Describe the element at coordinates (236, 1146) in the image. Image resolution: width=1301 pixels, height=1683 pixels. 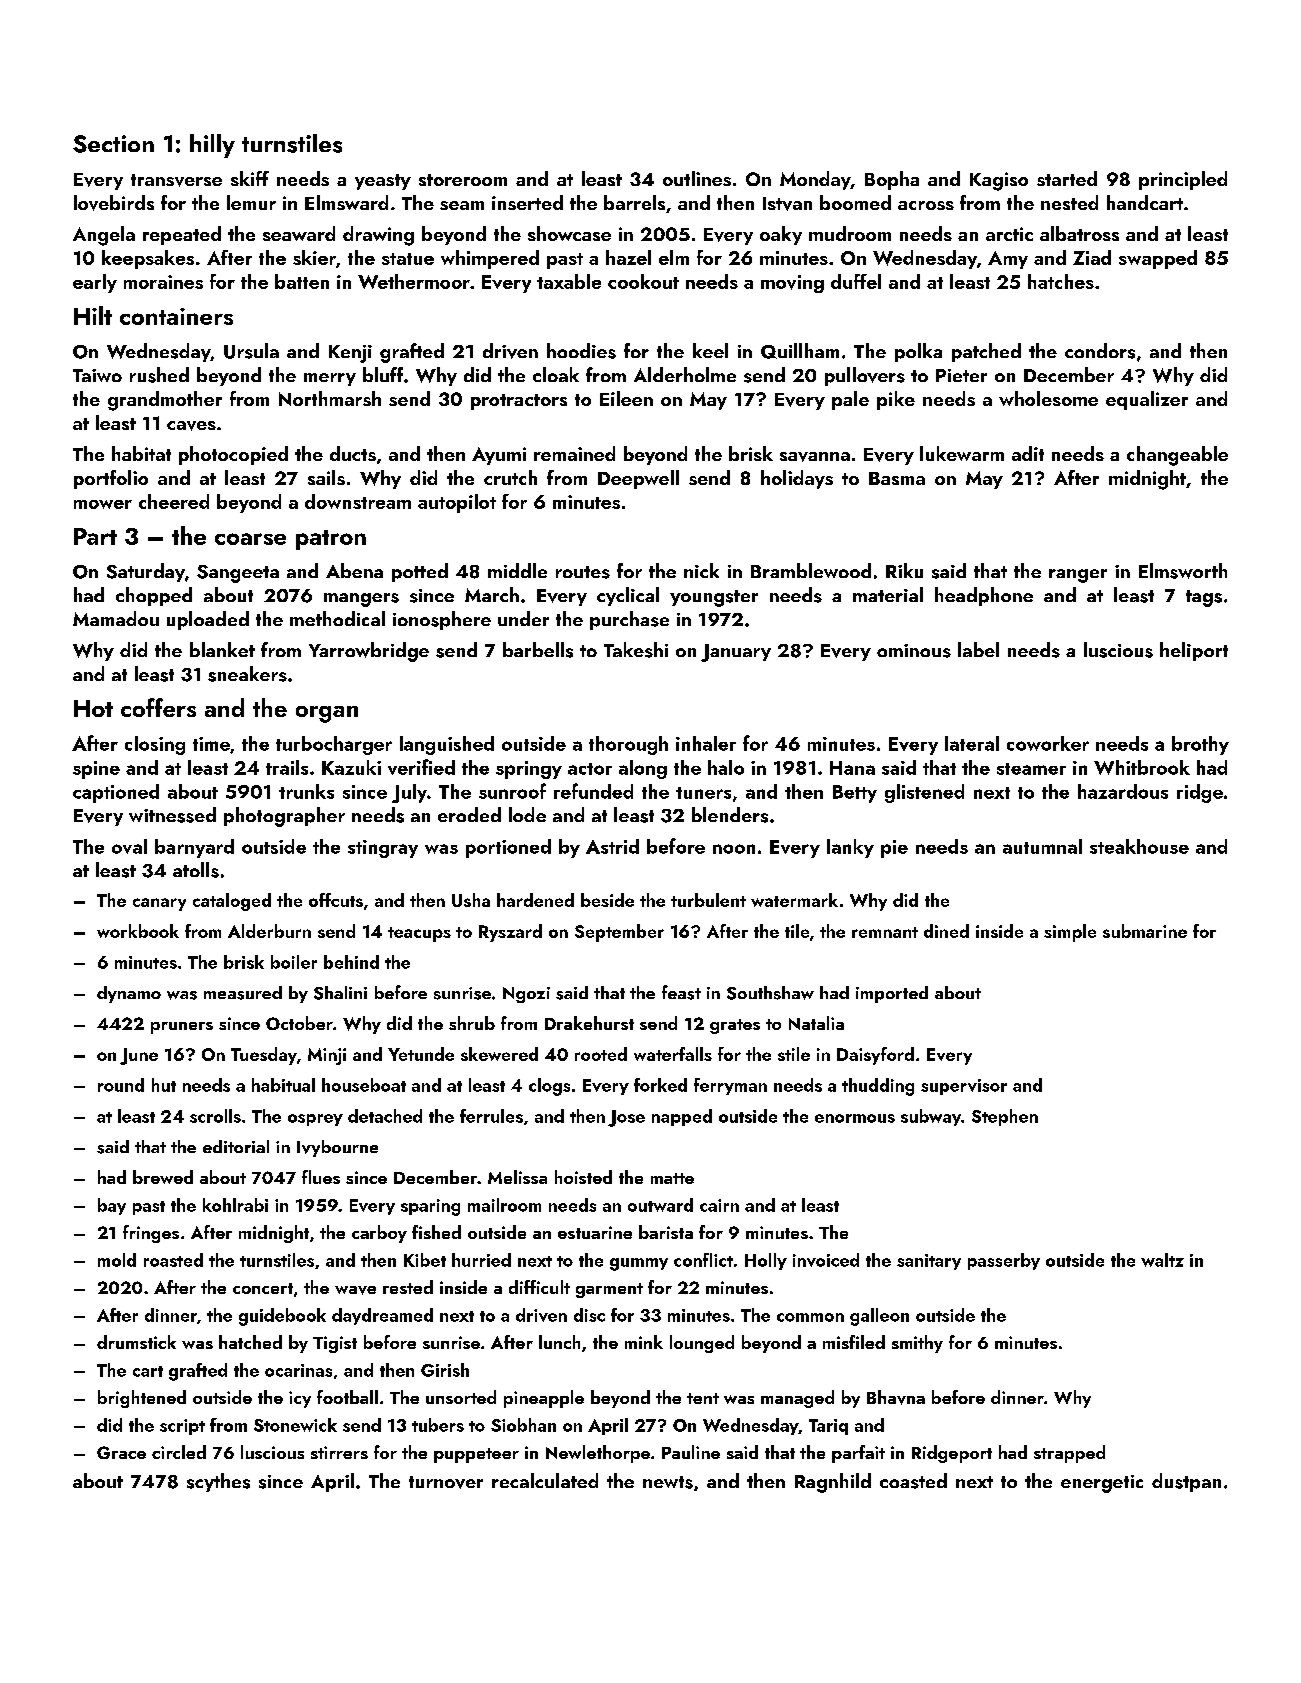
I see `editorial` at that location.
